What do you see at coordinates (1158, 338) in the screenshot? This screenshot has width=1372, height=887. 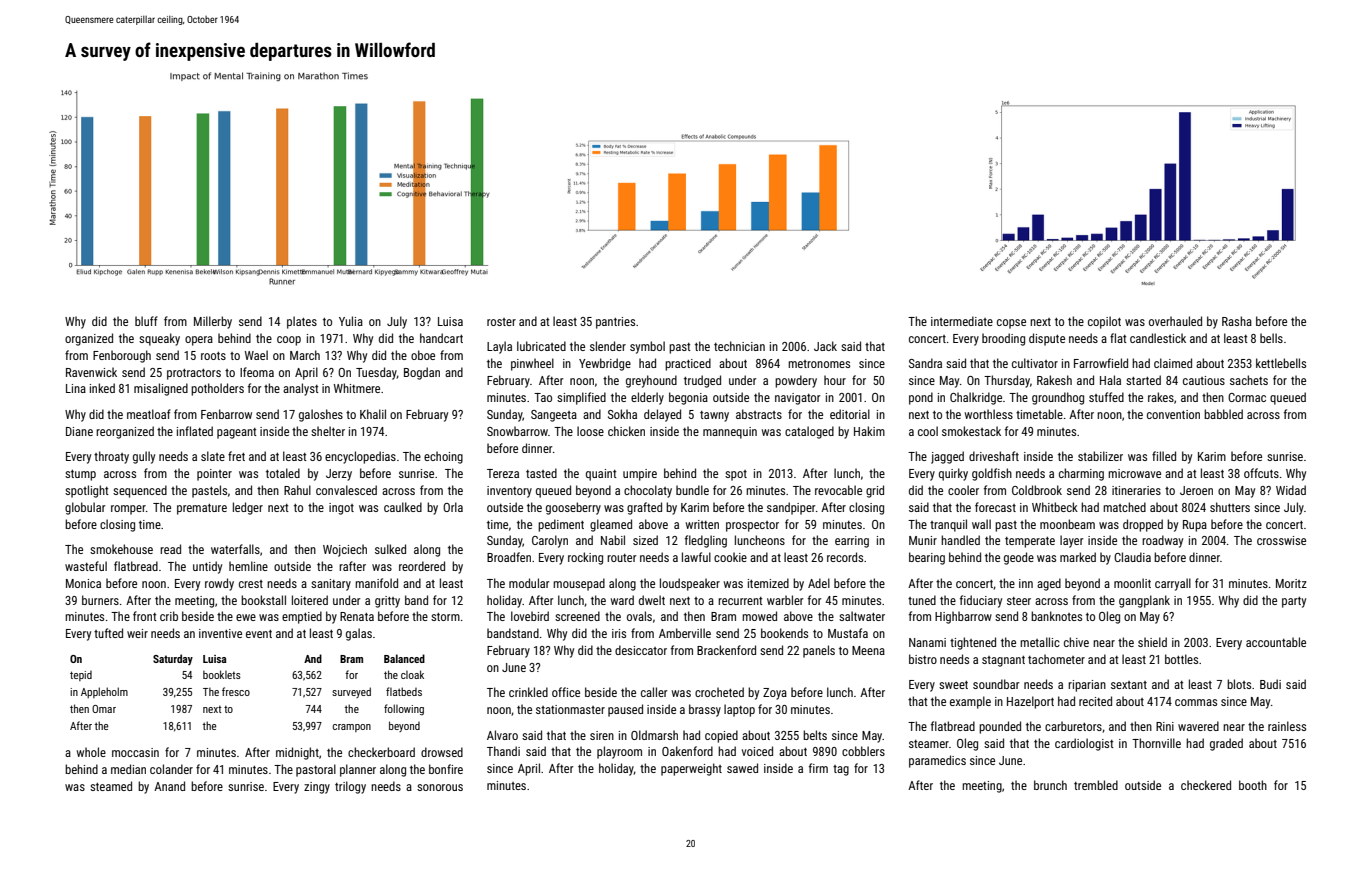 I see `candlestick` at bounding box center [1158, 338].
